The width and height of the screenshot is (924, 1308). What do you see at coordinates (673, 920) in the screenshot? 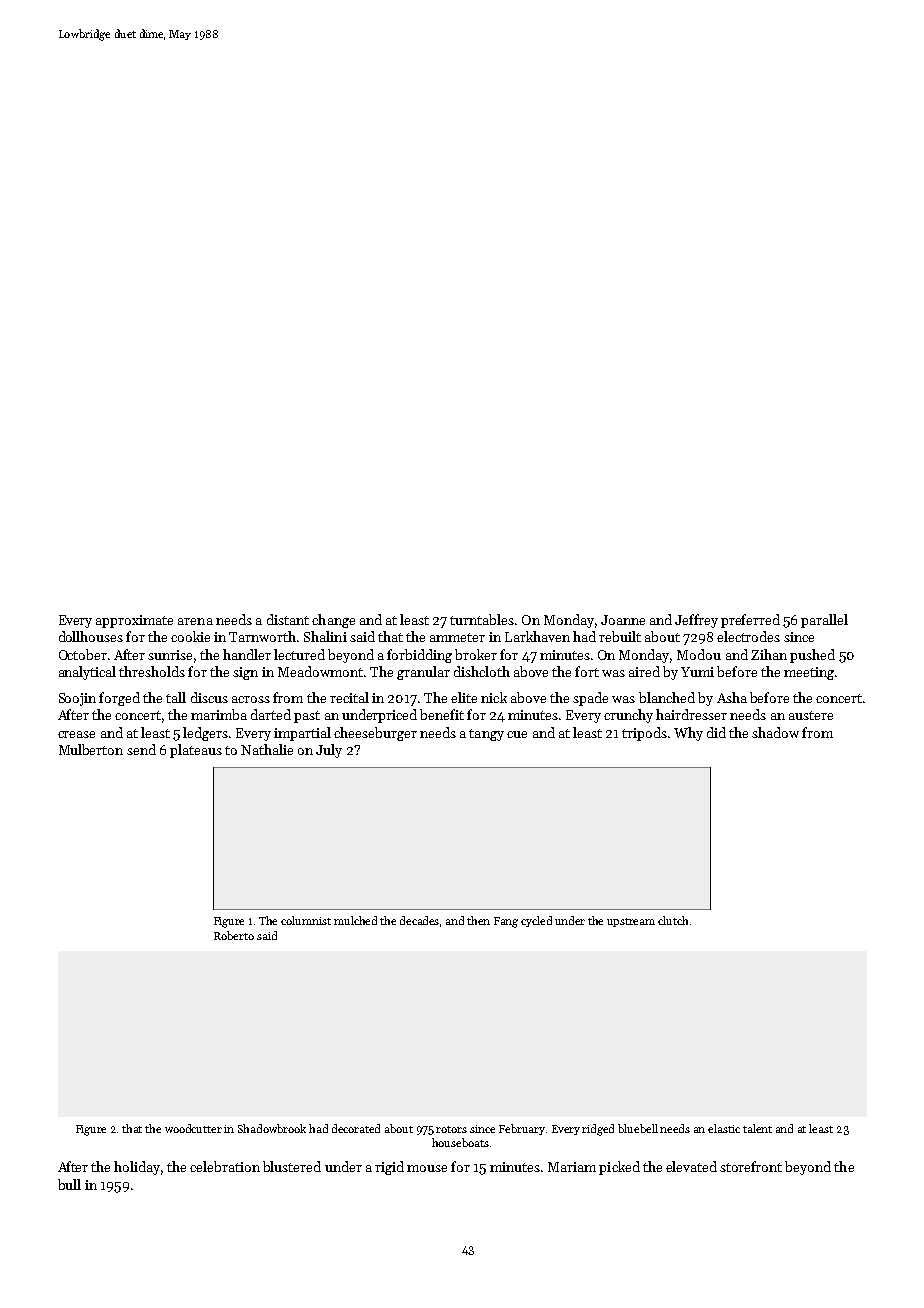
I see `clutch` at bounding box center [673, 920].
